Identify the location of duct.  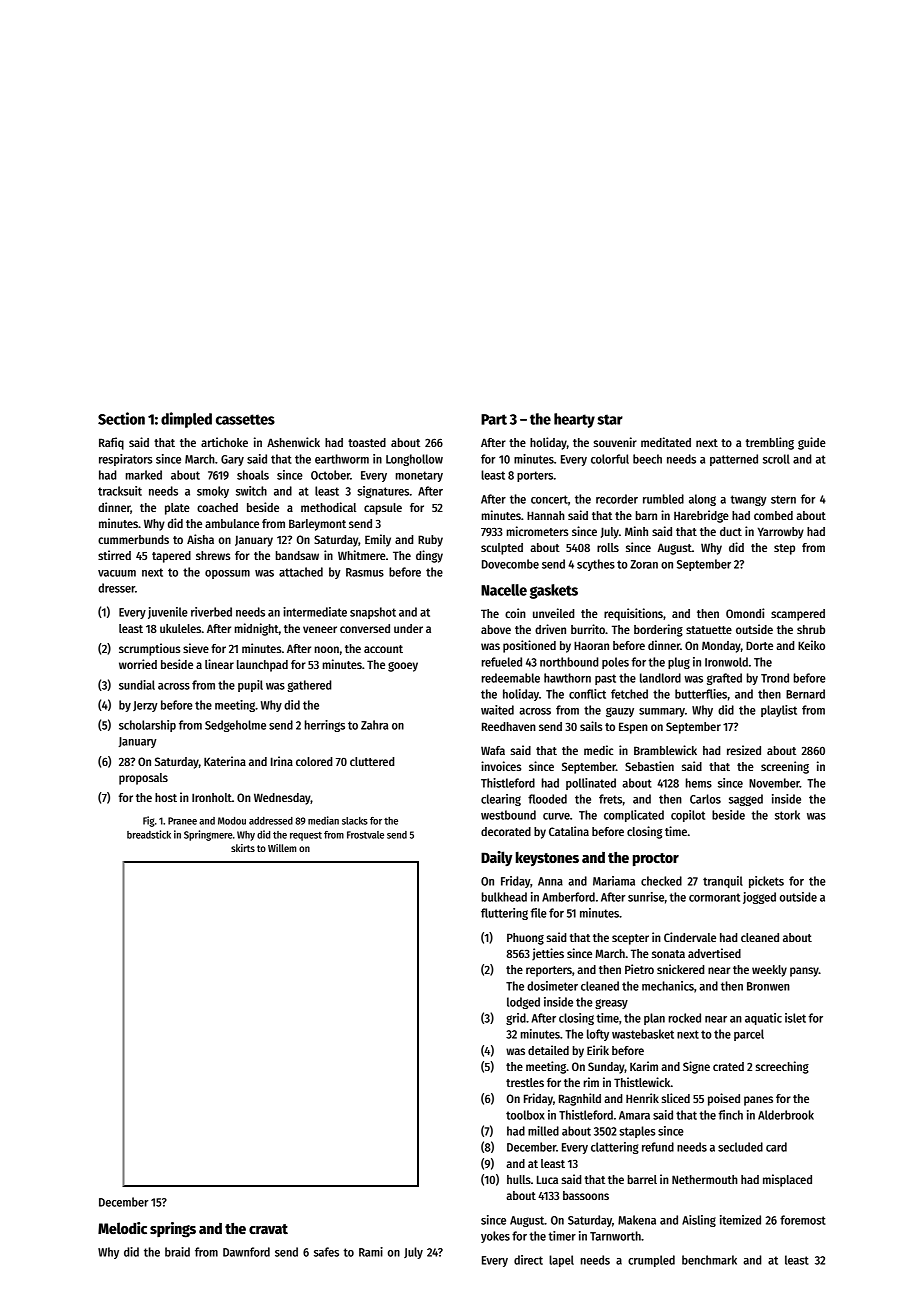
(731, 531).
